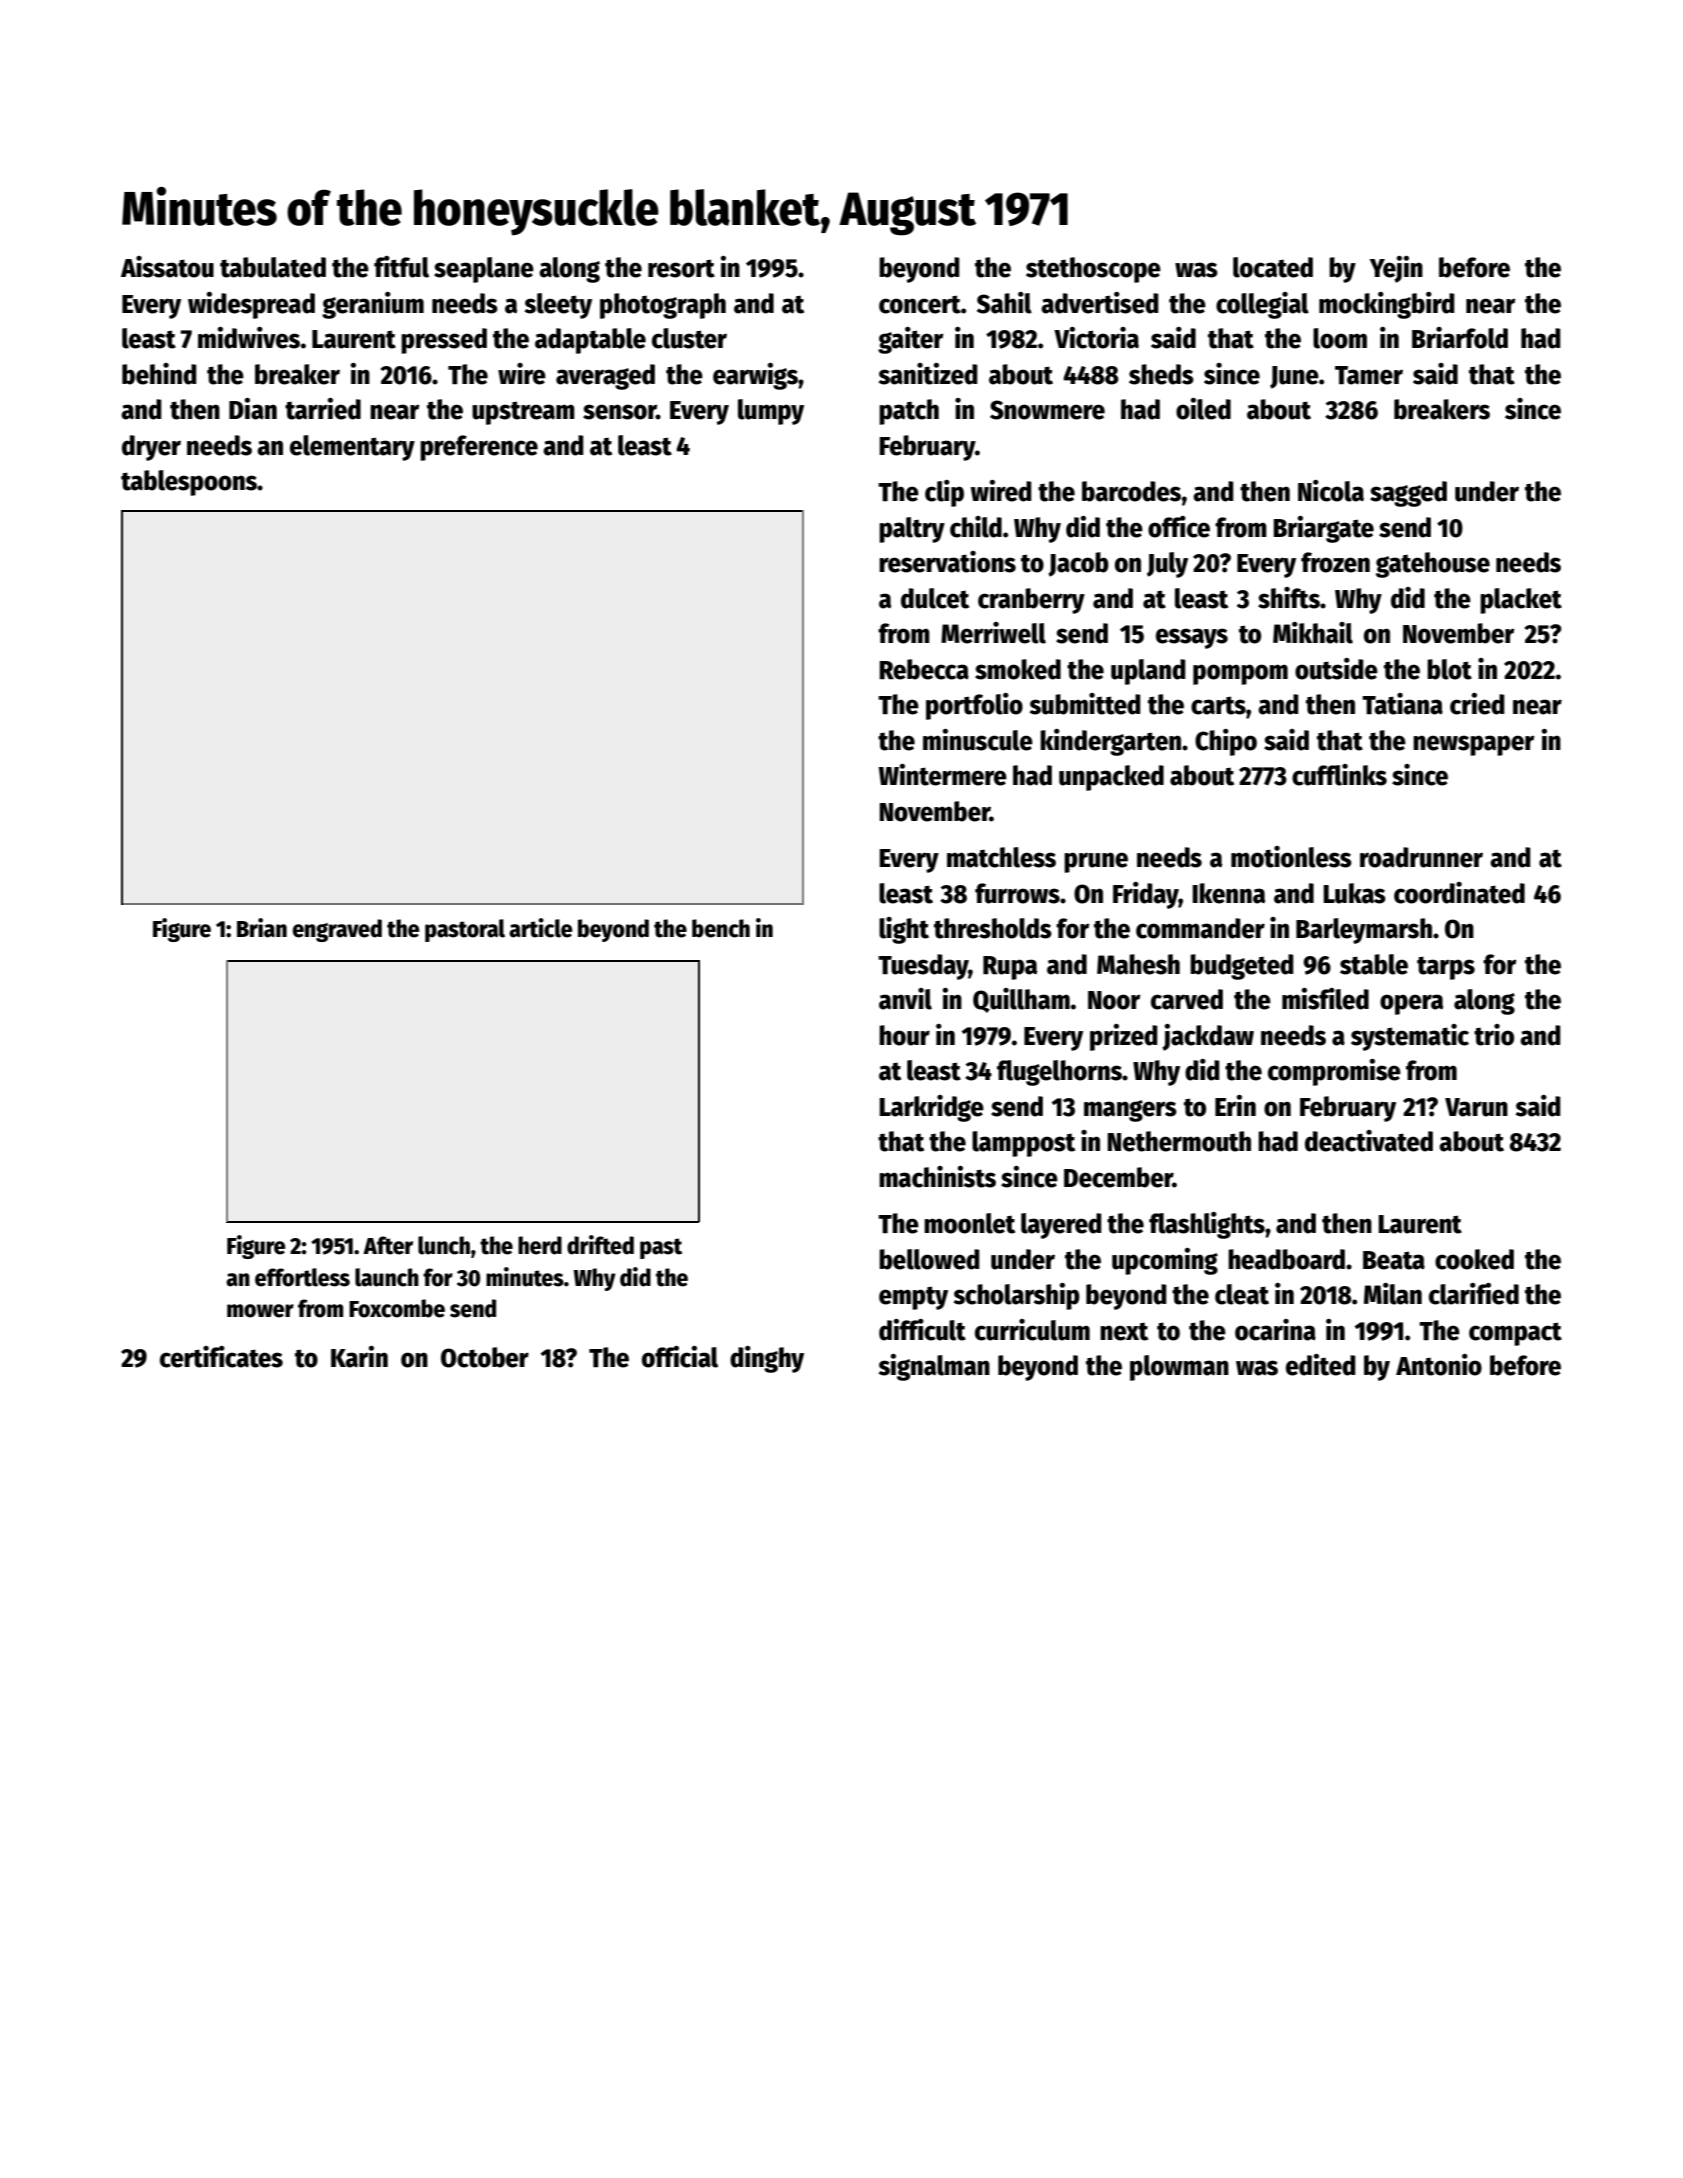 The height and width of the screenshot is (2178, 1683). Describe the element at coordinates (167, 267) in the screenshot. I see `Aissatou` at that location.
